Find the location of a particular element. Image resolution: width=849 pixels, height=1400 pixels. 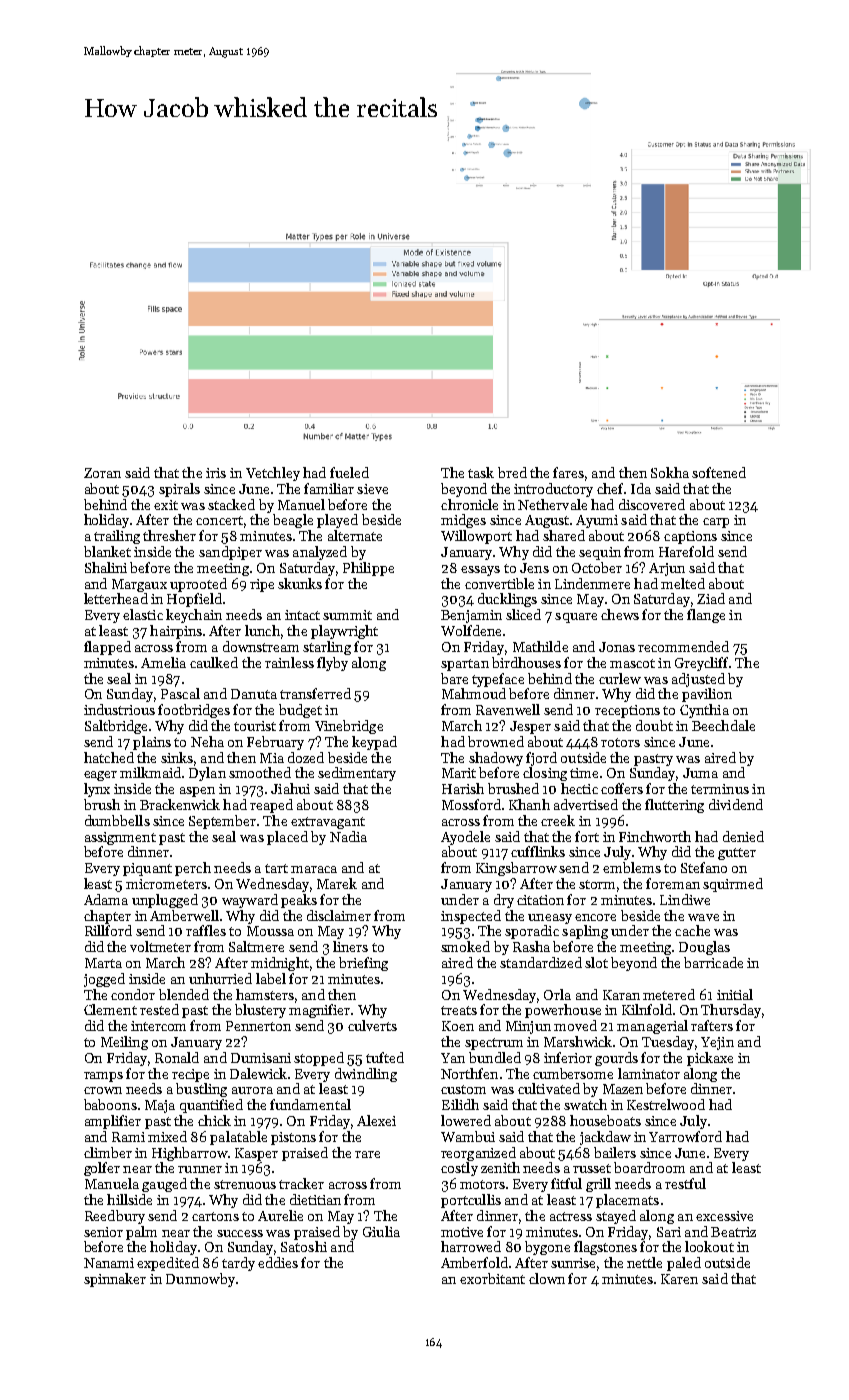

keypad is located at coordinates (374, 743).
